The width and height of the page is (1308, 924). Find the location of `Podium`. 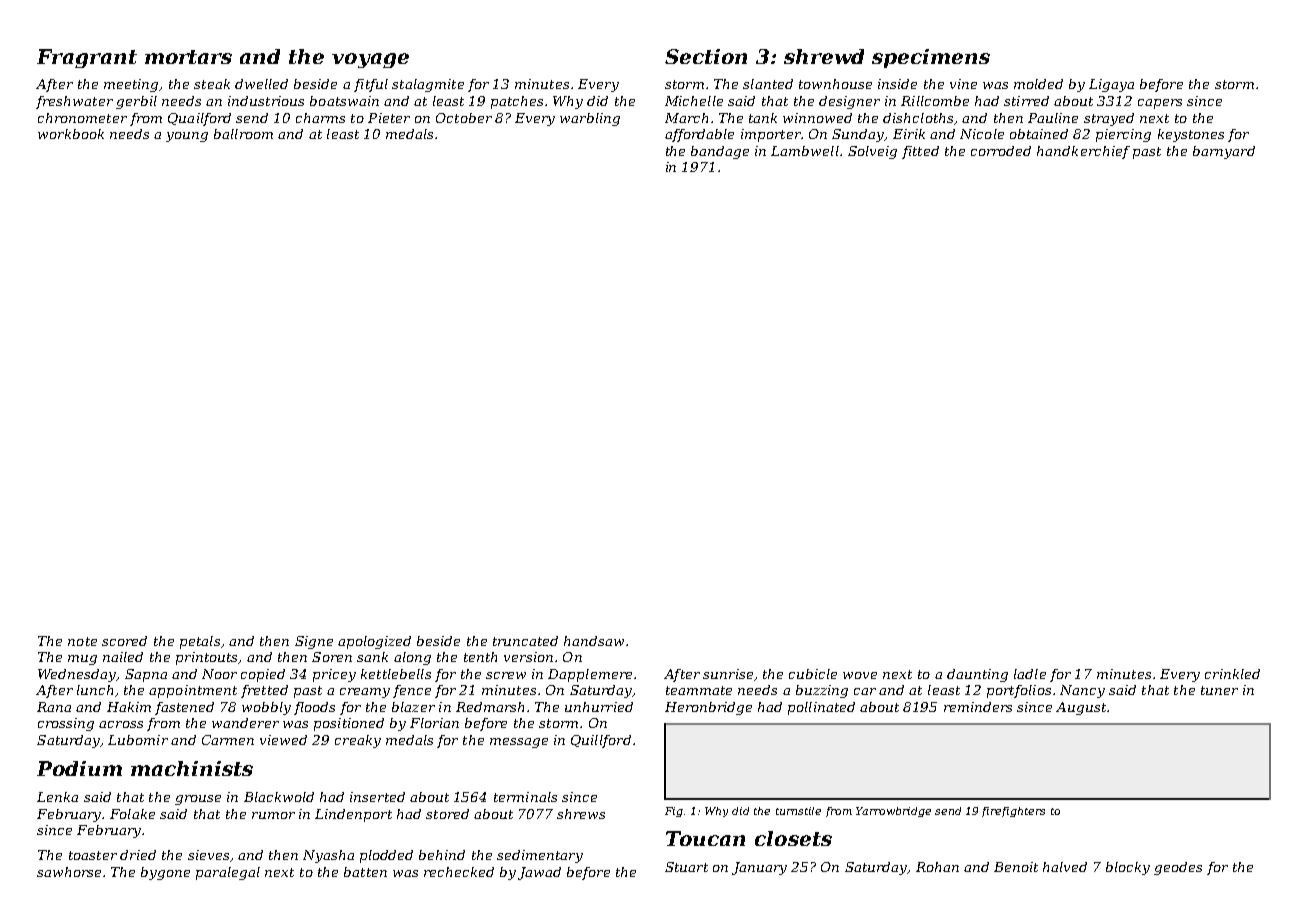

Podium is located at coordinates (79, 768).
